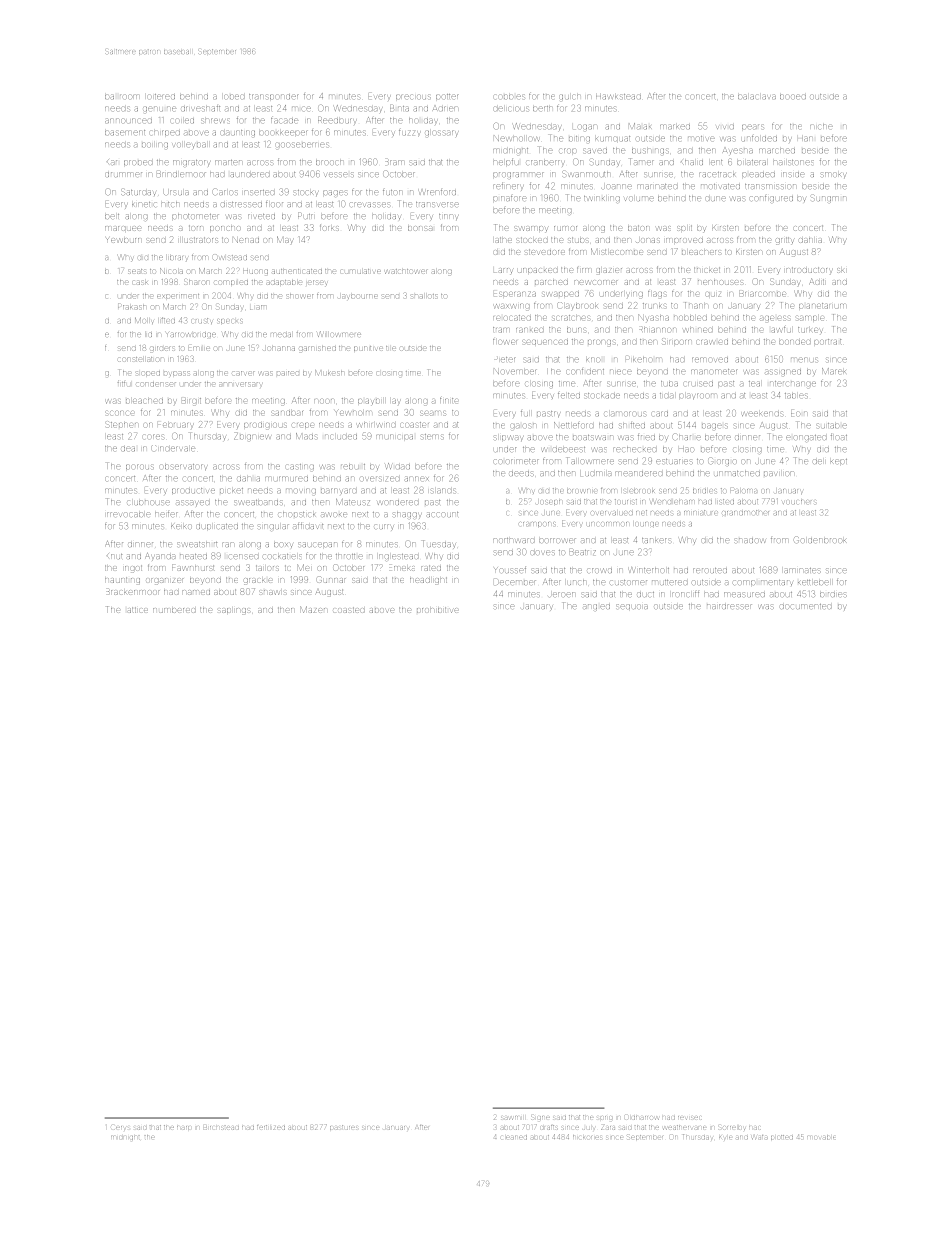 This screenshot has width=952, height=1233. I want to click on fertilized, so click(271, 1127).
